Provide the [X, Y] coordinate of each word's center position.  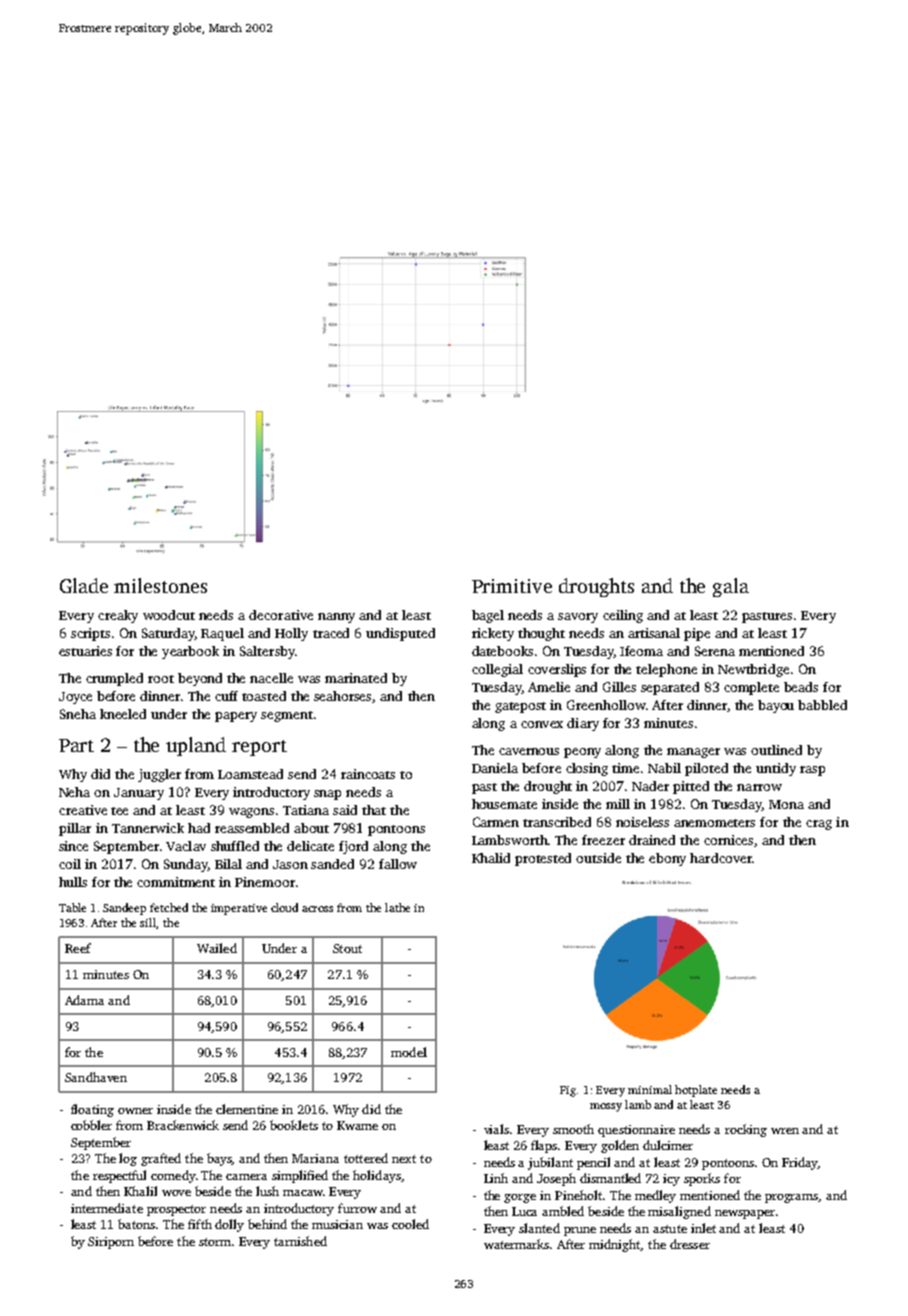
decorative [281, 615]
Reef [78, 948]
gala [731, 587]
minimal [650, 1089]
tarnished [300, 1241]
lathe [397, 907]
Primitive [512, 586]
